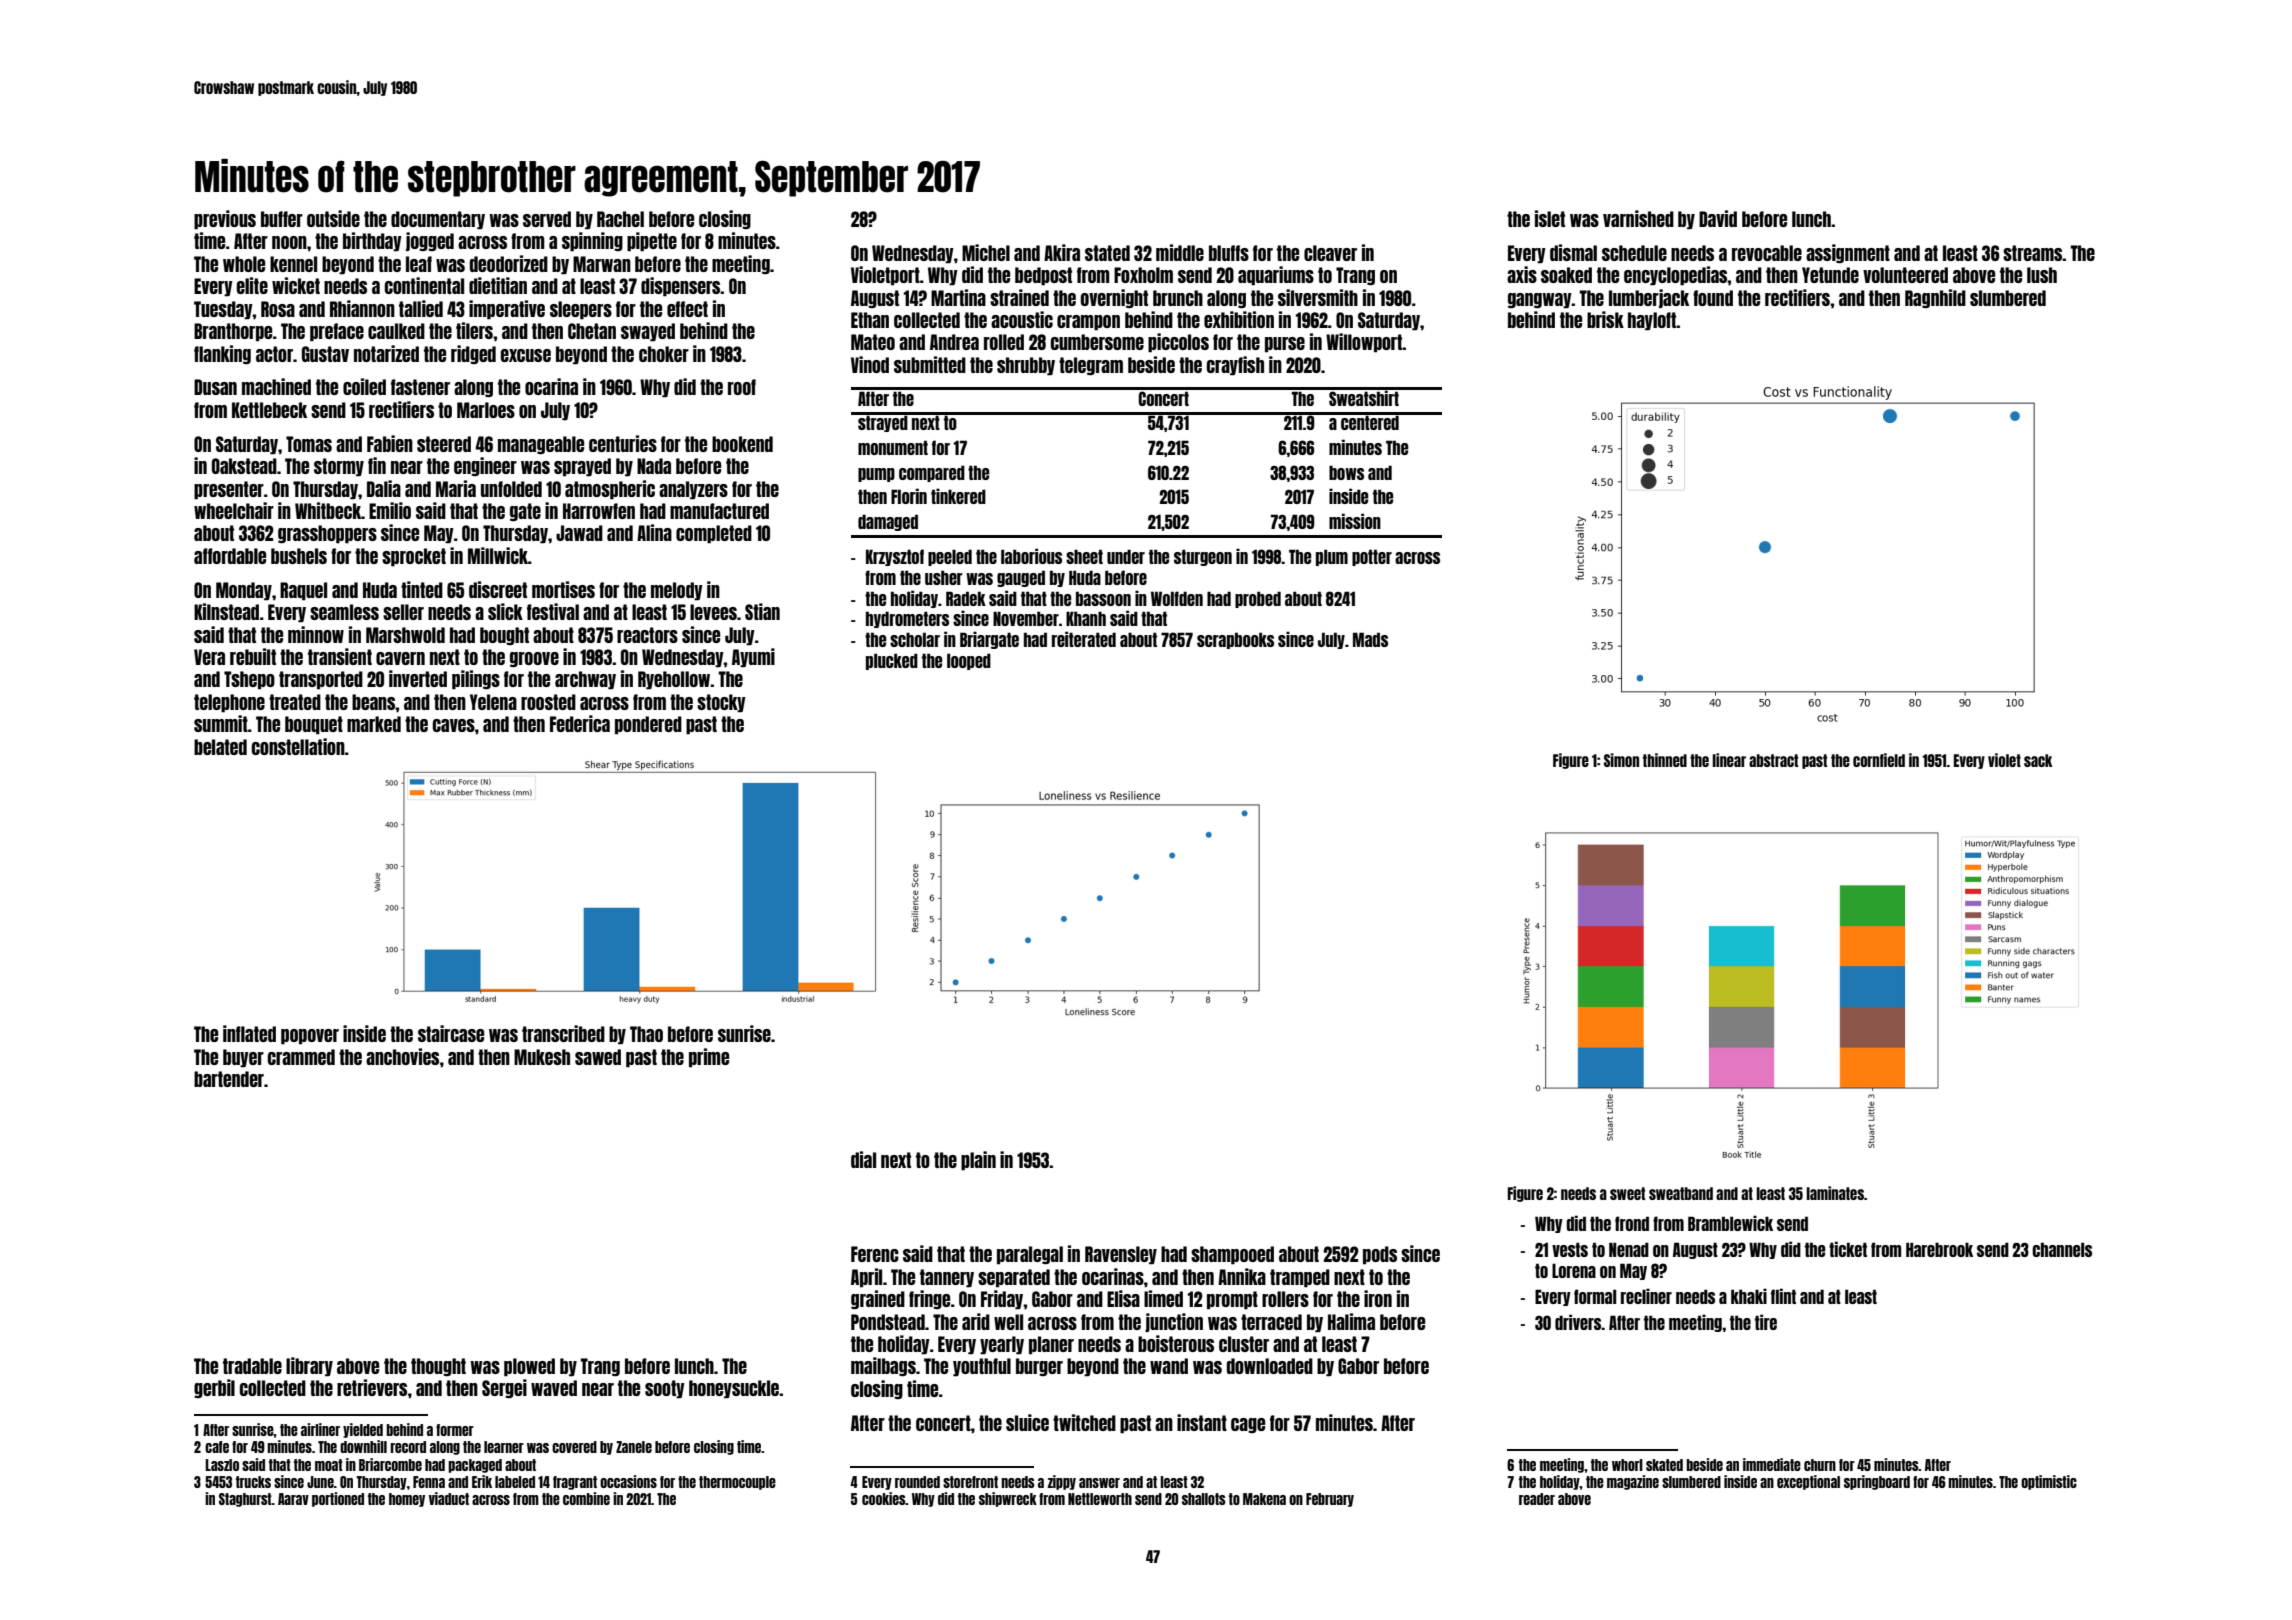 The width and height of the screenshot is (2292, 1620). I want to click on abstract, so click(1773, 760).
